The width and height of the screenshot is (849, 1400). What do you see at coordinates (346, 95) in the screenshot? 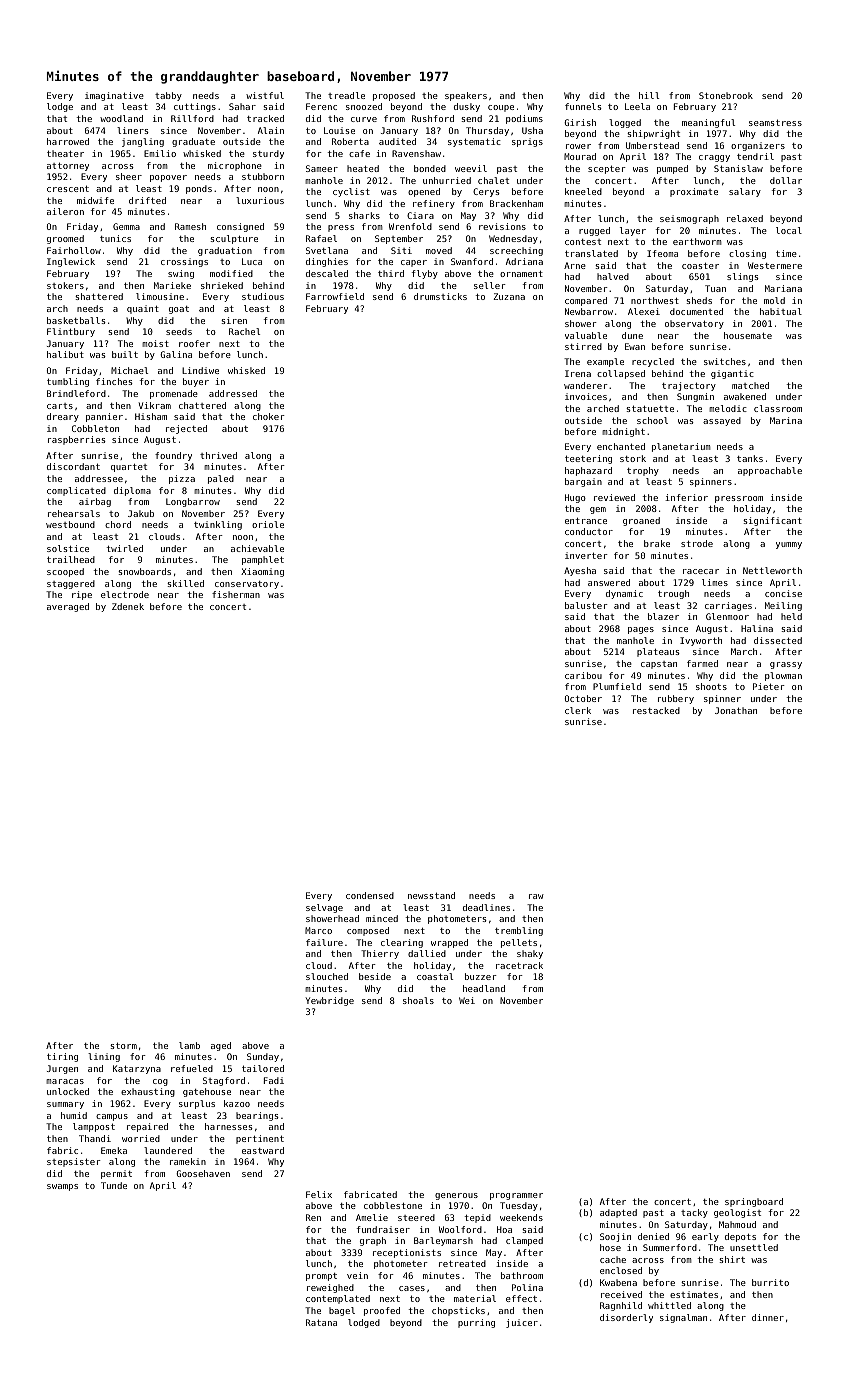
I see `treadle` at bounding box center [346, 95].
